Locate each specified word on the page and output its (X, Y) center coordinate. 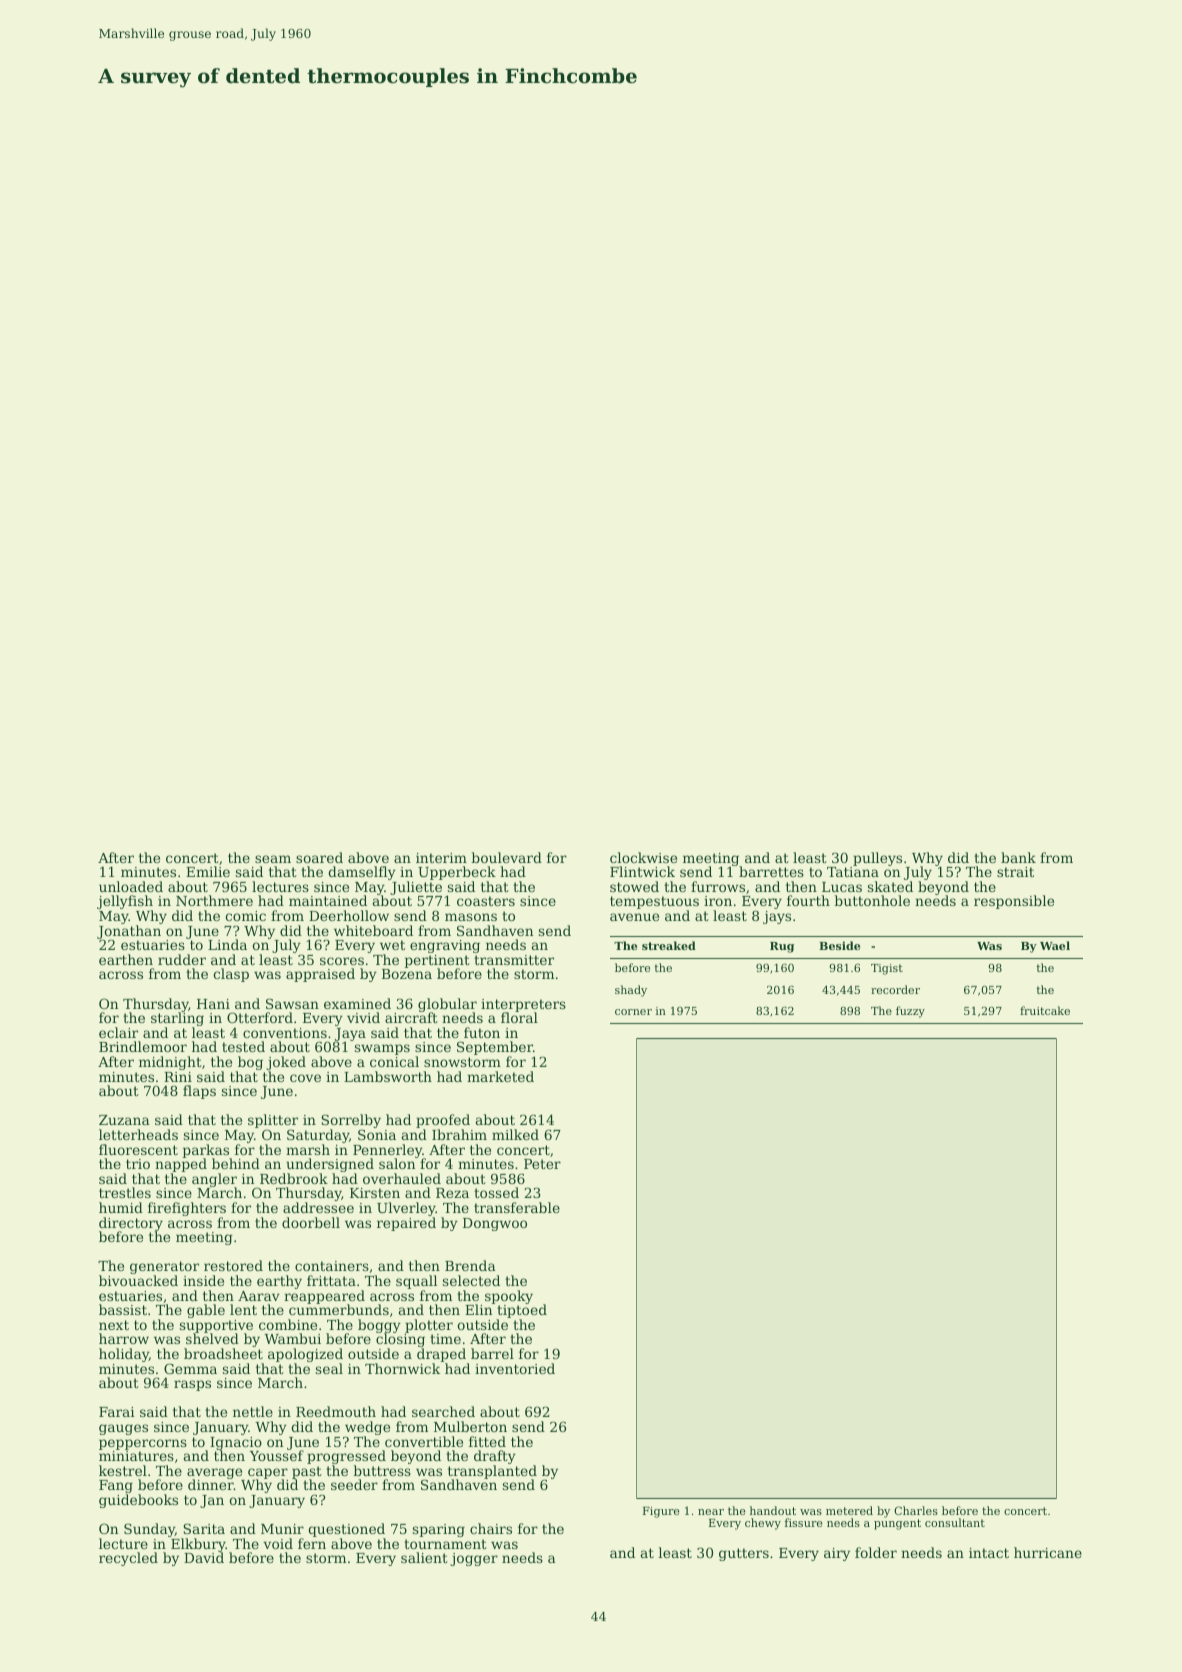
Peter (542, 1164)
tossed (496, 1192)
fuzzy (910, 1012)
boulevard (507, 857)
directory (131, 1224)
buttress (382, 1470)
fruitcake (1045, 1010)
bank (1018, 857)
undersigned (330, 1165)
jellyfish (125, 903)
